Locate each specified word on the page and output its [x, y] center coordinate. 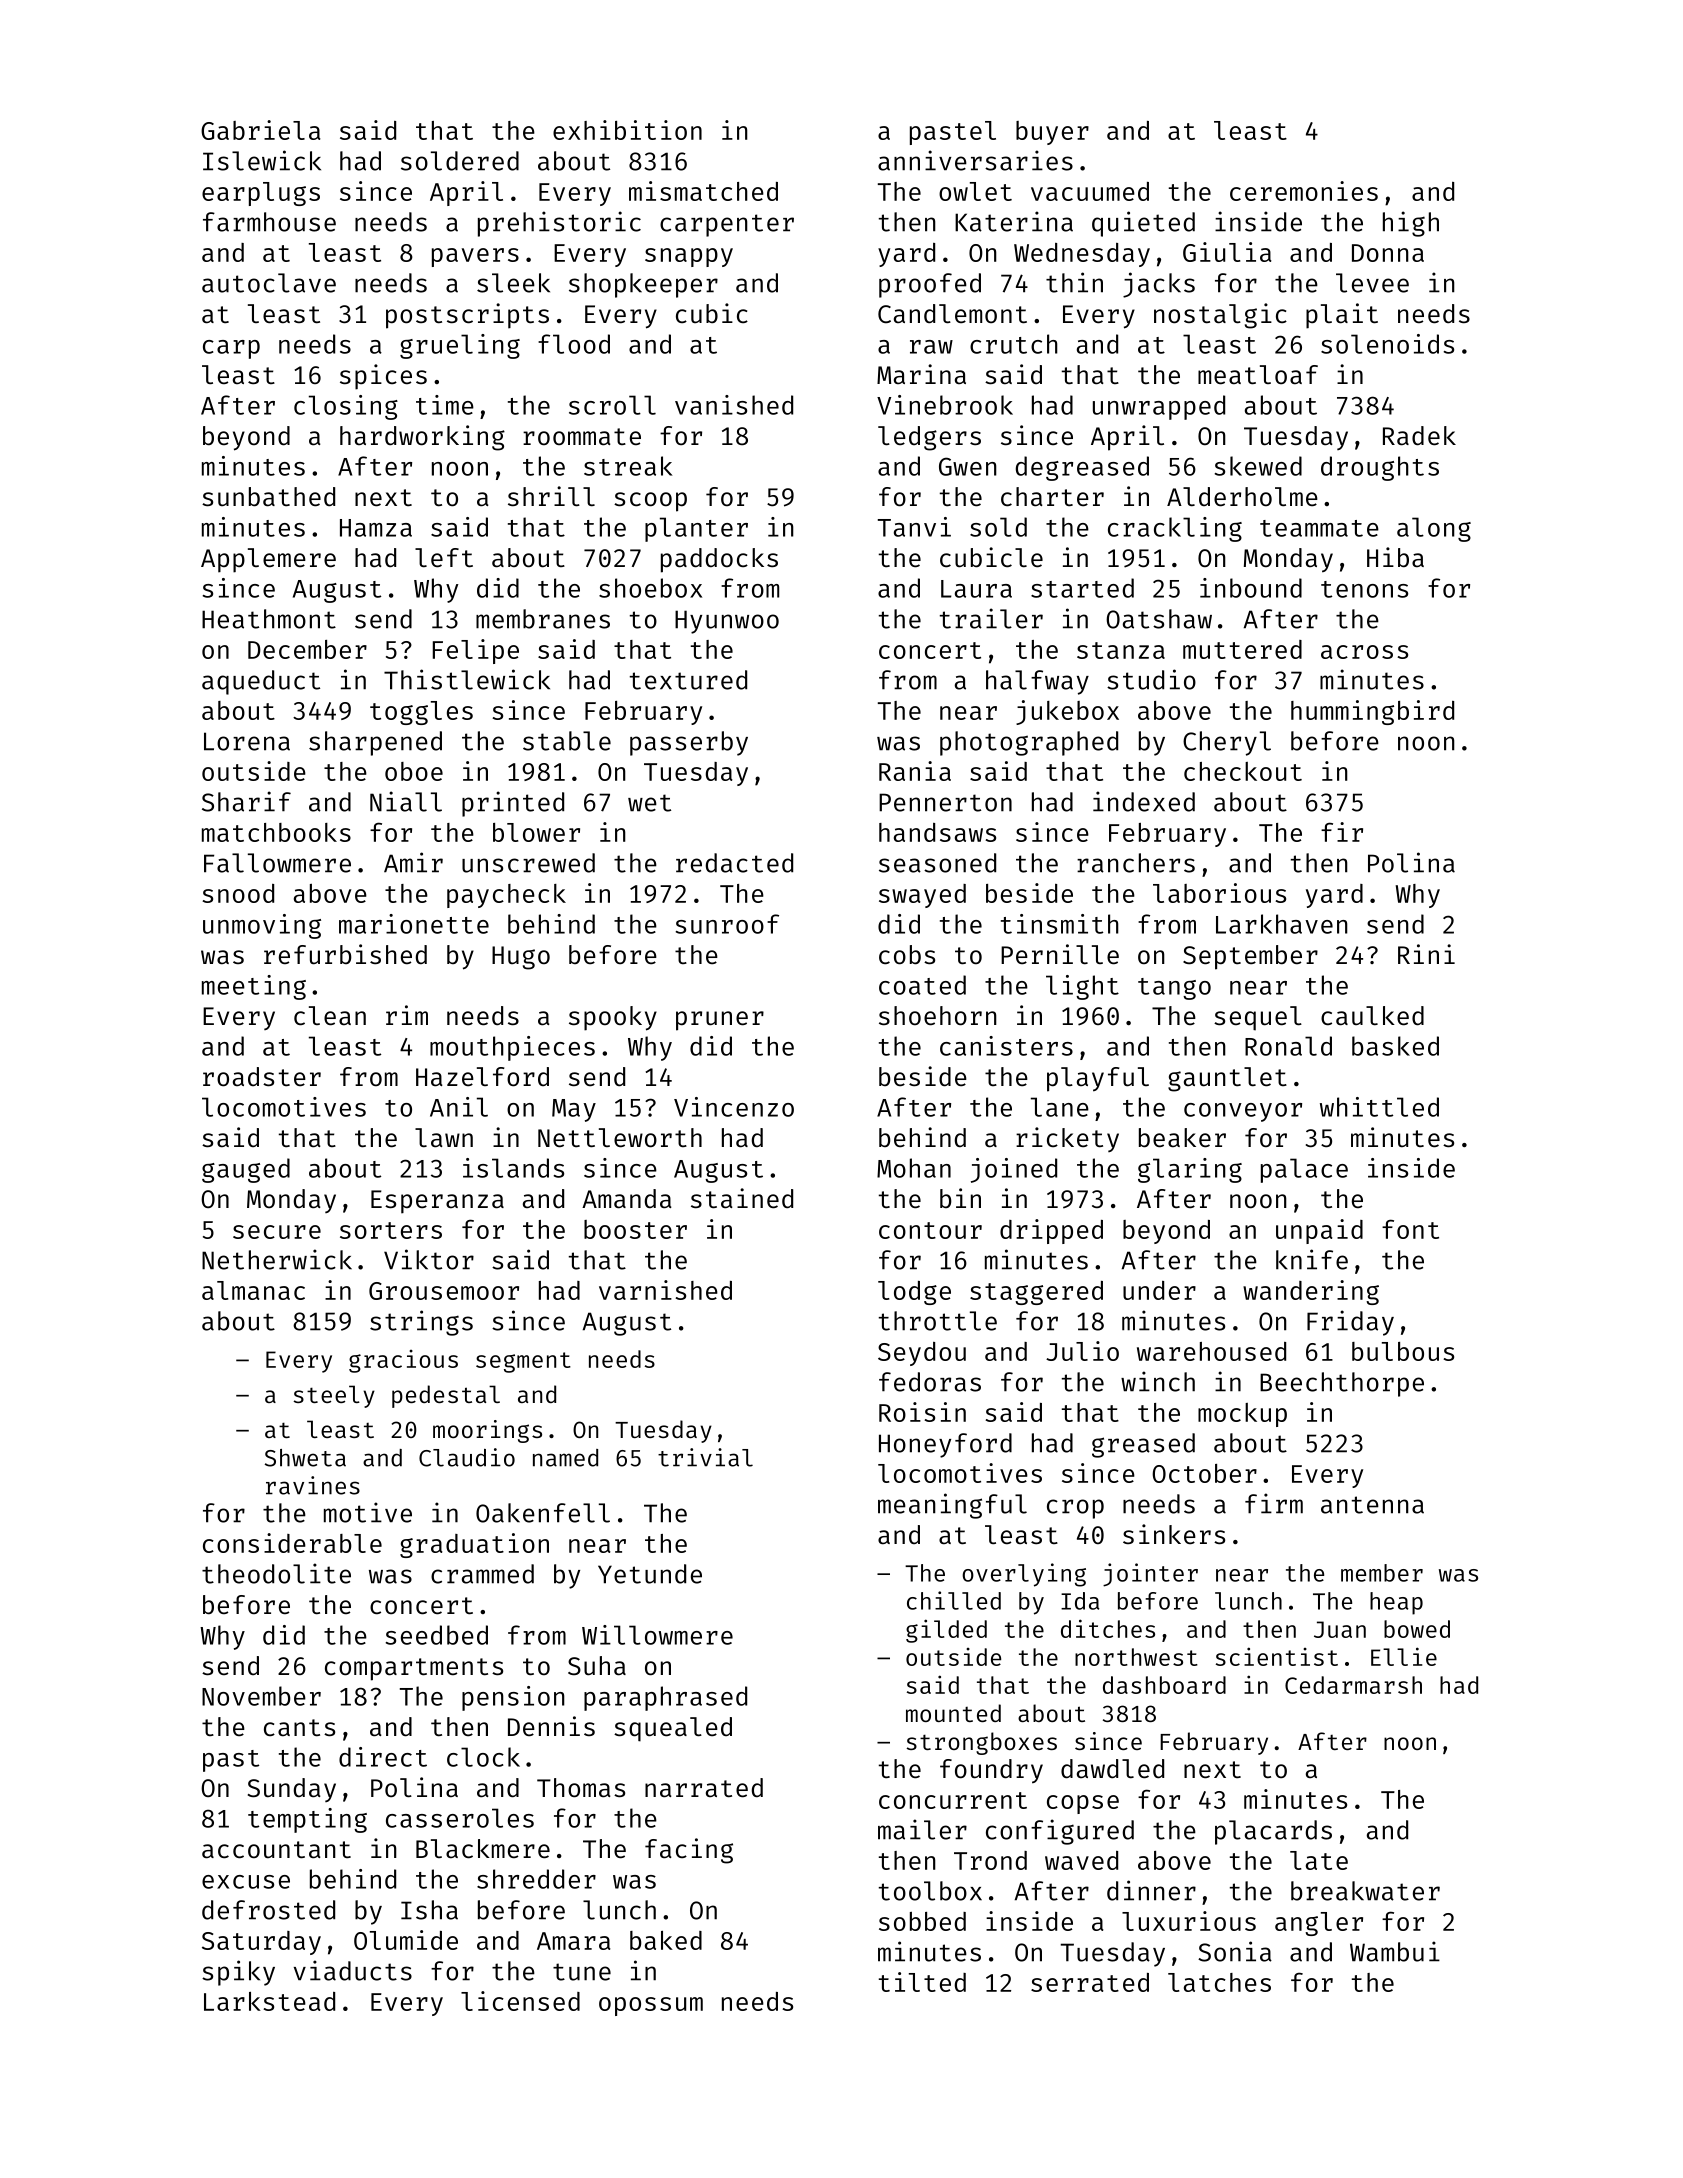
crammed [482, 1574]
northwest [1136, 1657]
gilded [946, 1631]
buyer [1052, 133]
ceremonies [1304, 191]
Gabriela [261, 130]
